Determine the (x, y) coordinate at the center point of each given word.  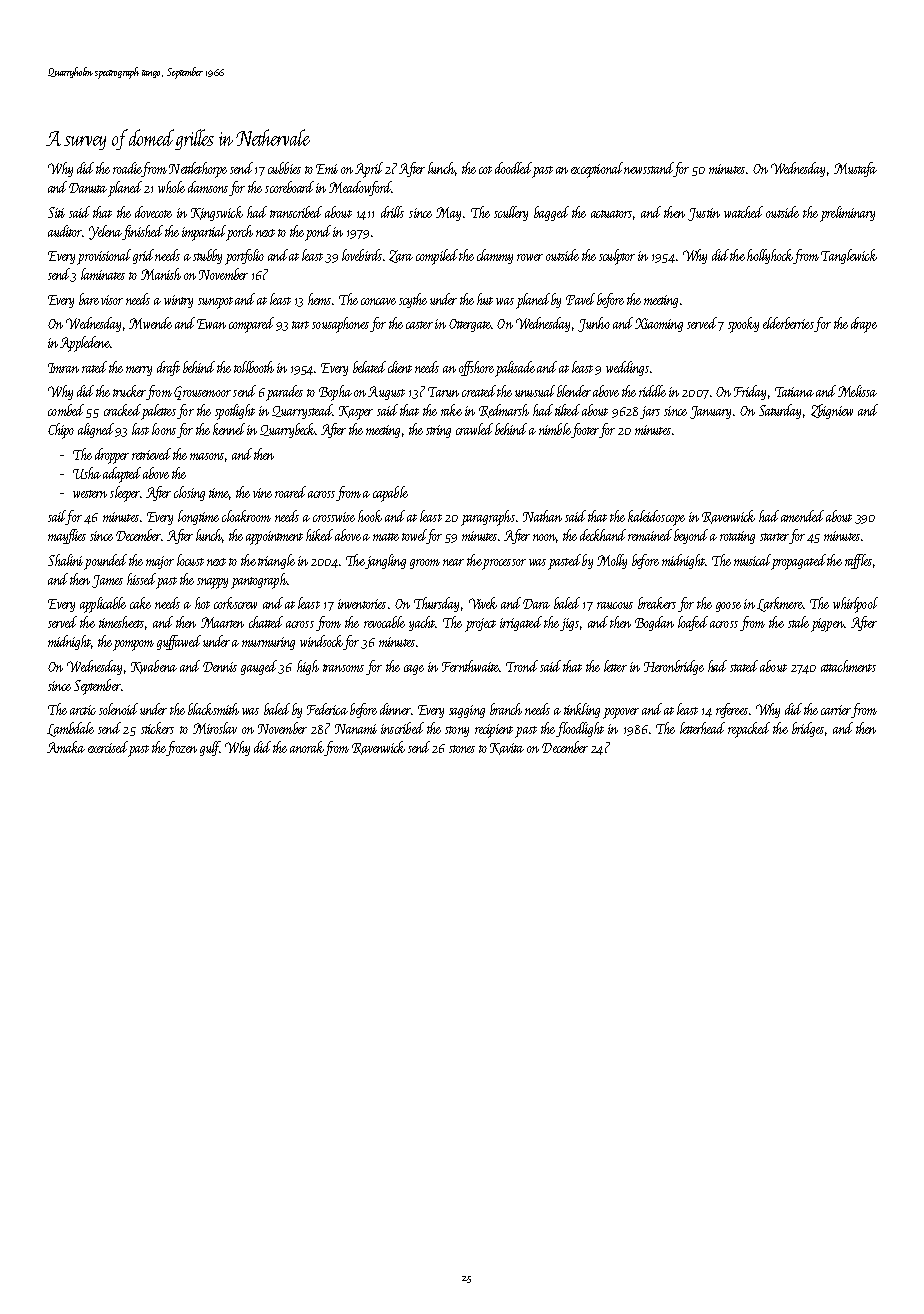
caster (419, 325)
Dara (536, 604)
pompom (133, 645)
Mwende (150, 323)
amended (802, 516)
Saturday (780, 411)
